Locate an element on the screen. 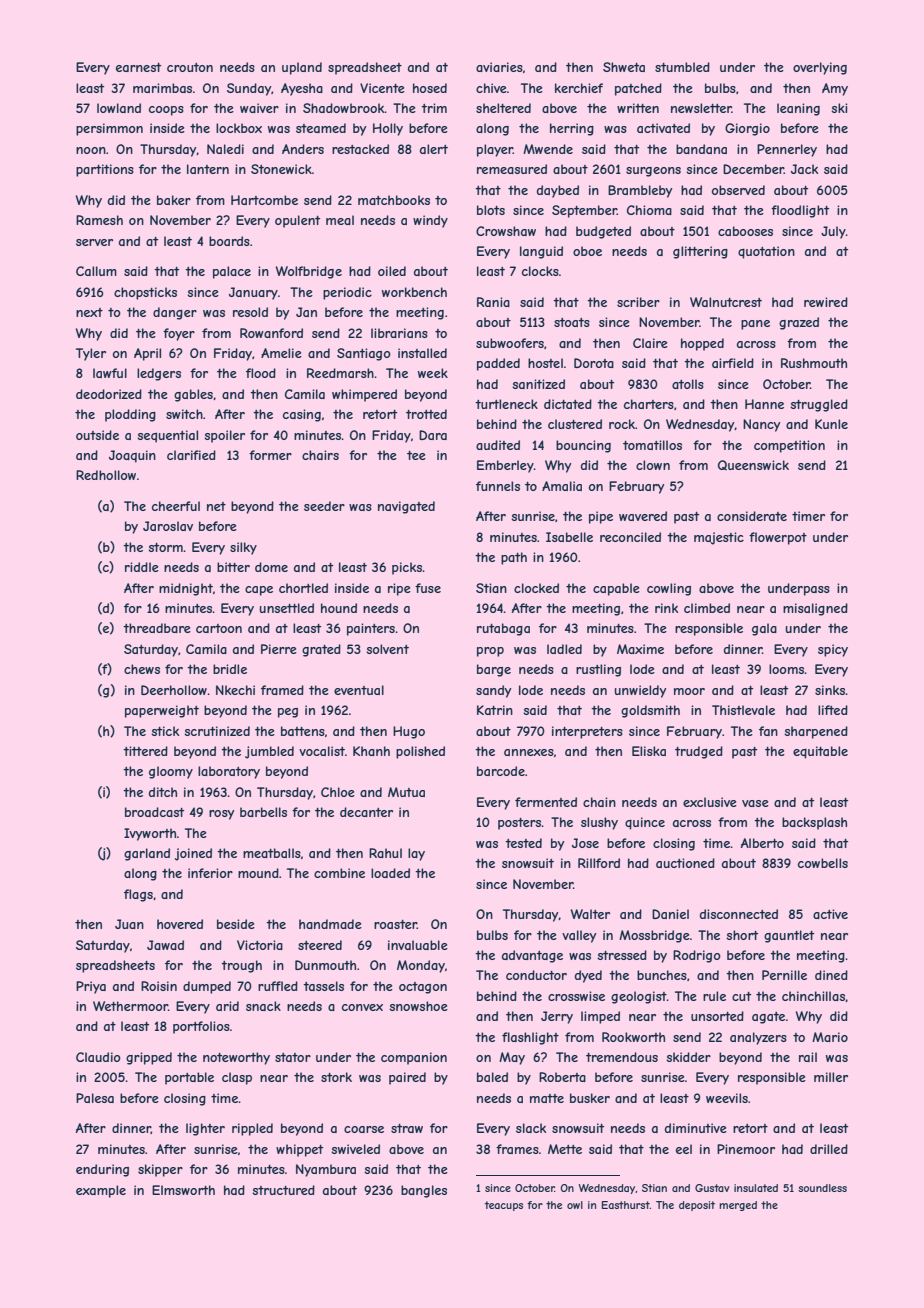 Image resolution: width=924 pixels, height=1308 pixels. upland is located at coordinates (302, 68).
